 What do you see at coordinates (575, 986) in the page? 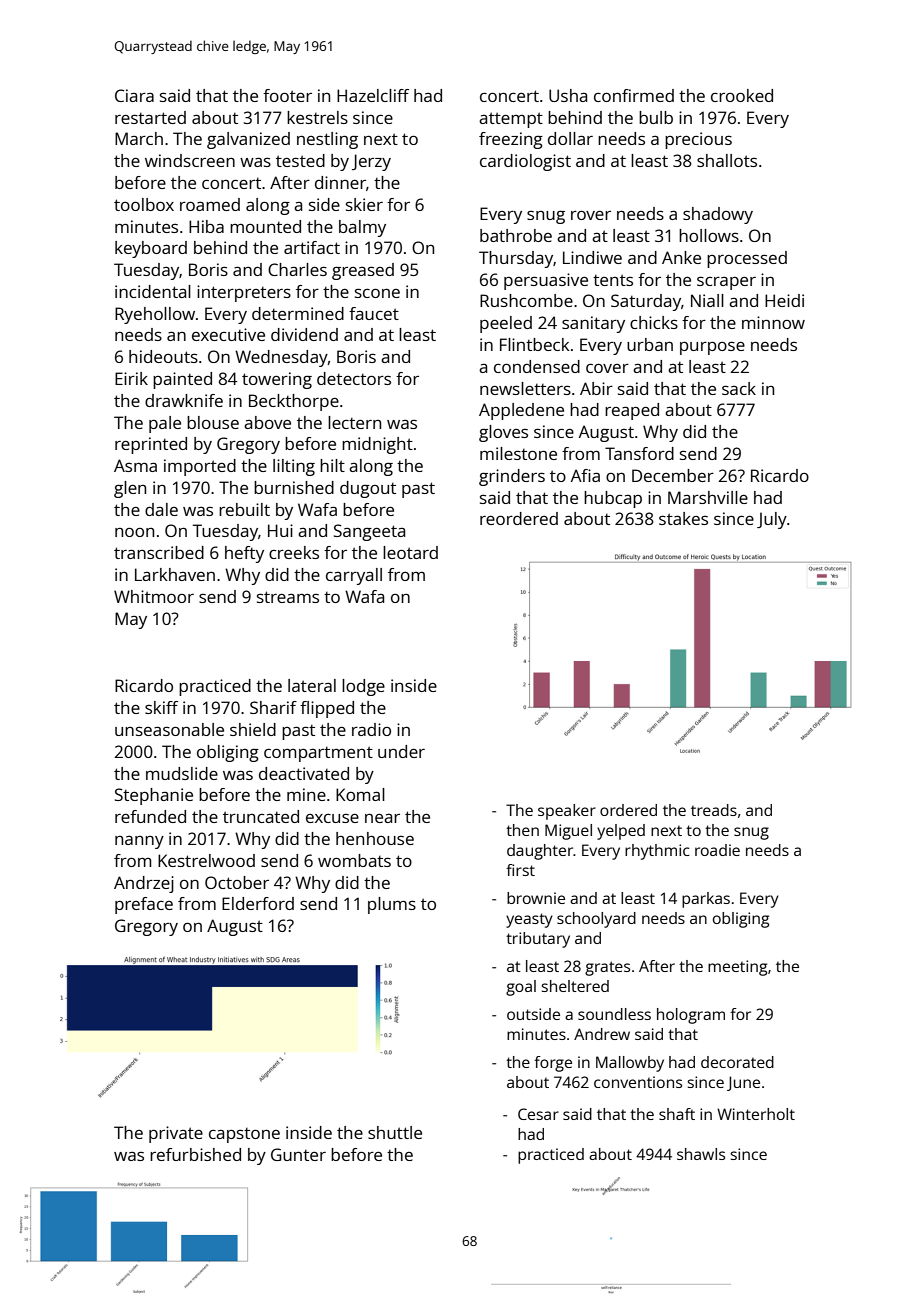
I see `sheltered` at bounding box center [575, 986].
